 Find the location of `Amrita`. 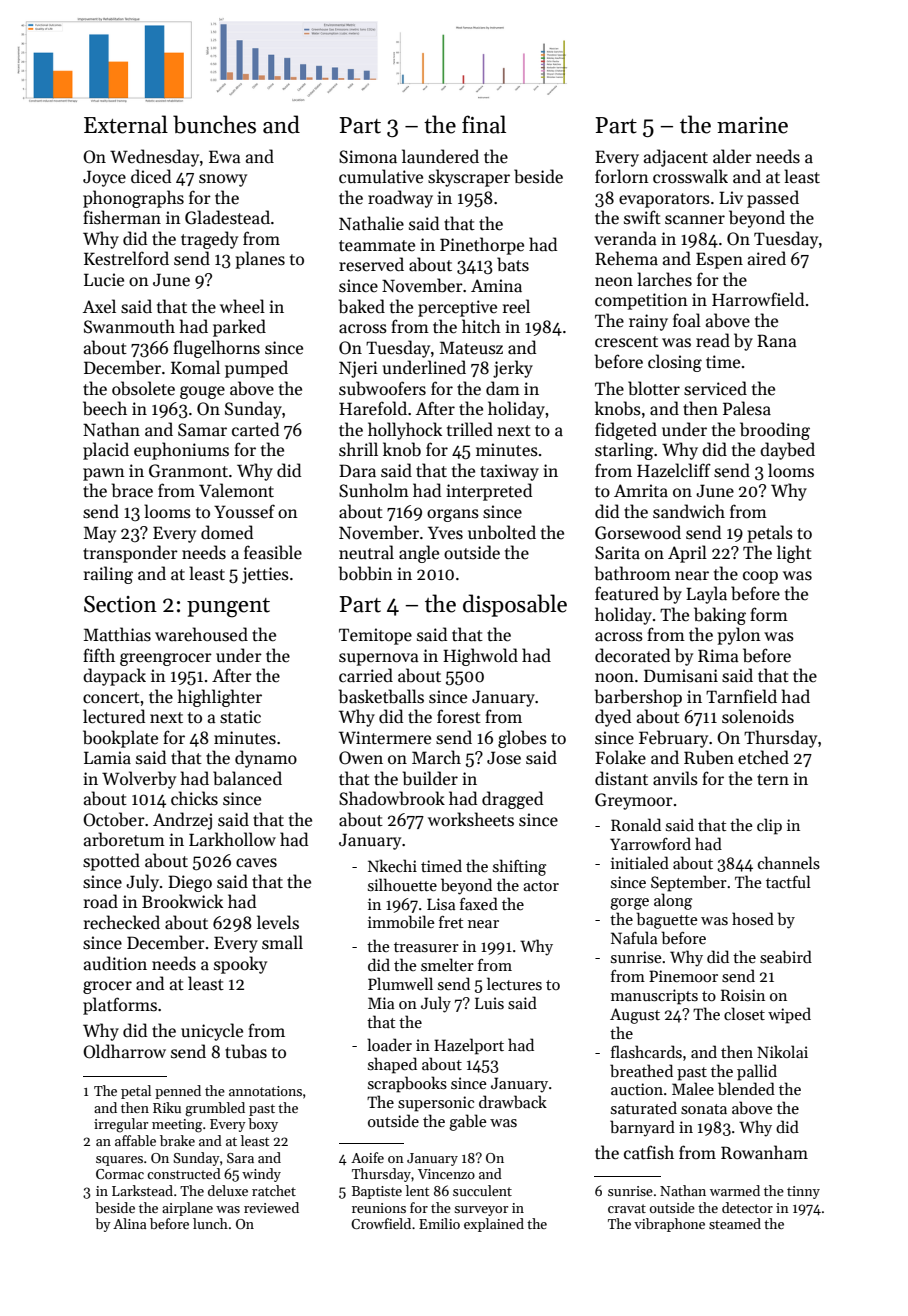

Amrita is located at coordinates (641, 490).
